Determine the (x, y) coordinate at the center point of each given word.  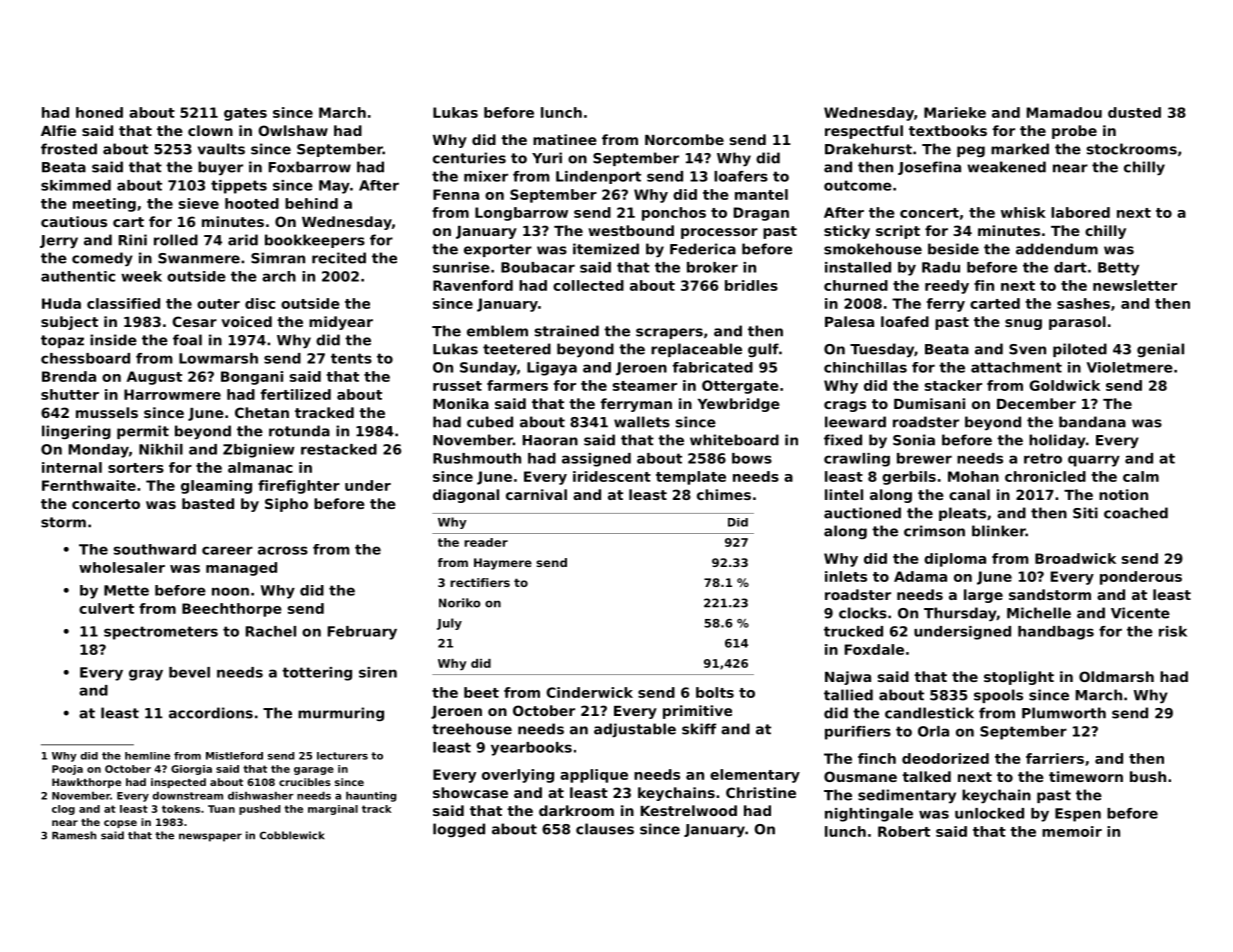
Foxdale (874, 649)
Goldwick (1064, 385)
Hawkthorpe (86, 783)
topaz (62, 341)
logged (459, 830)
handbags (1056, 633)
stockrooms (1132, 149)
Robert (904, 831)
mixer (486, 176)
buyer (220, 168)
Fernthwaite (89, 485)
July (449, 624)
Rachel (271, 631)
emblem (497, 331)
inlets (846, 576)
